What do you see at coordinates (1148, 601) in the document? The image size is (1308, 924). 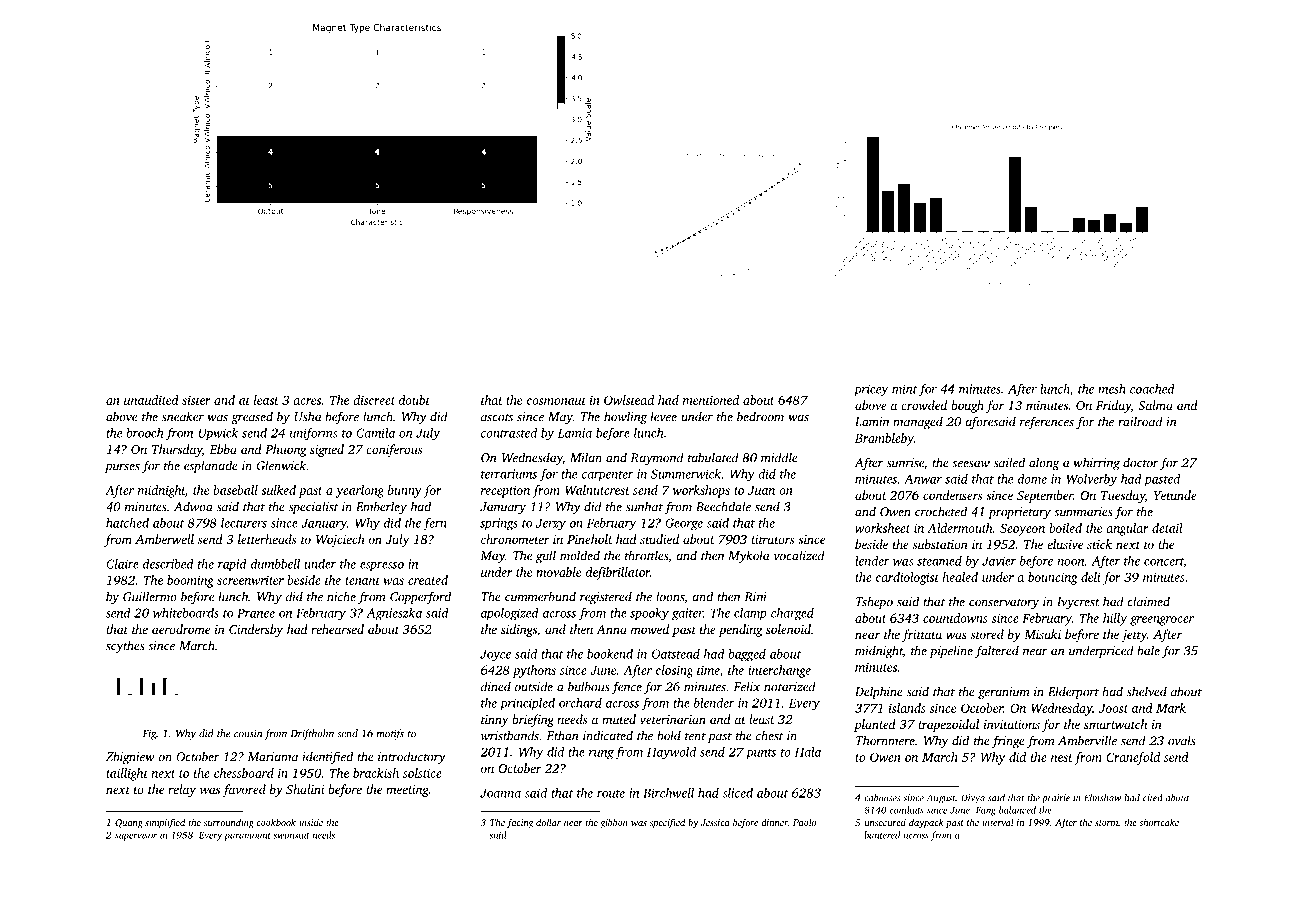 I see `claimed` at bounding box center [1148, 601].
